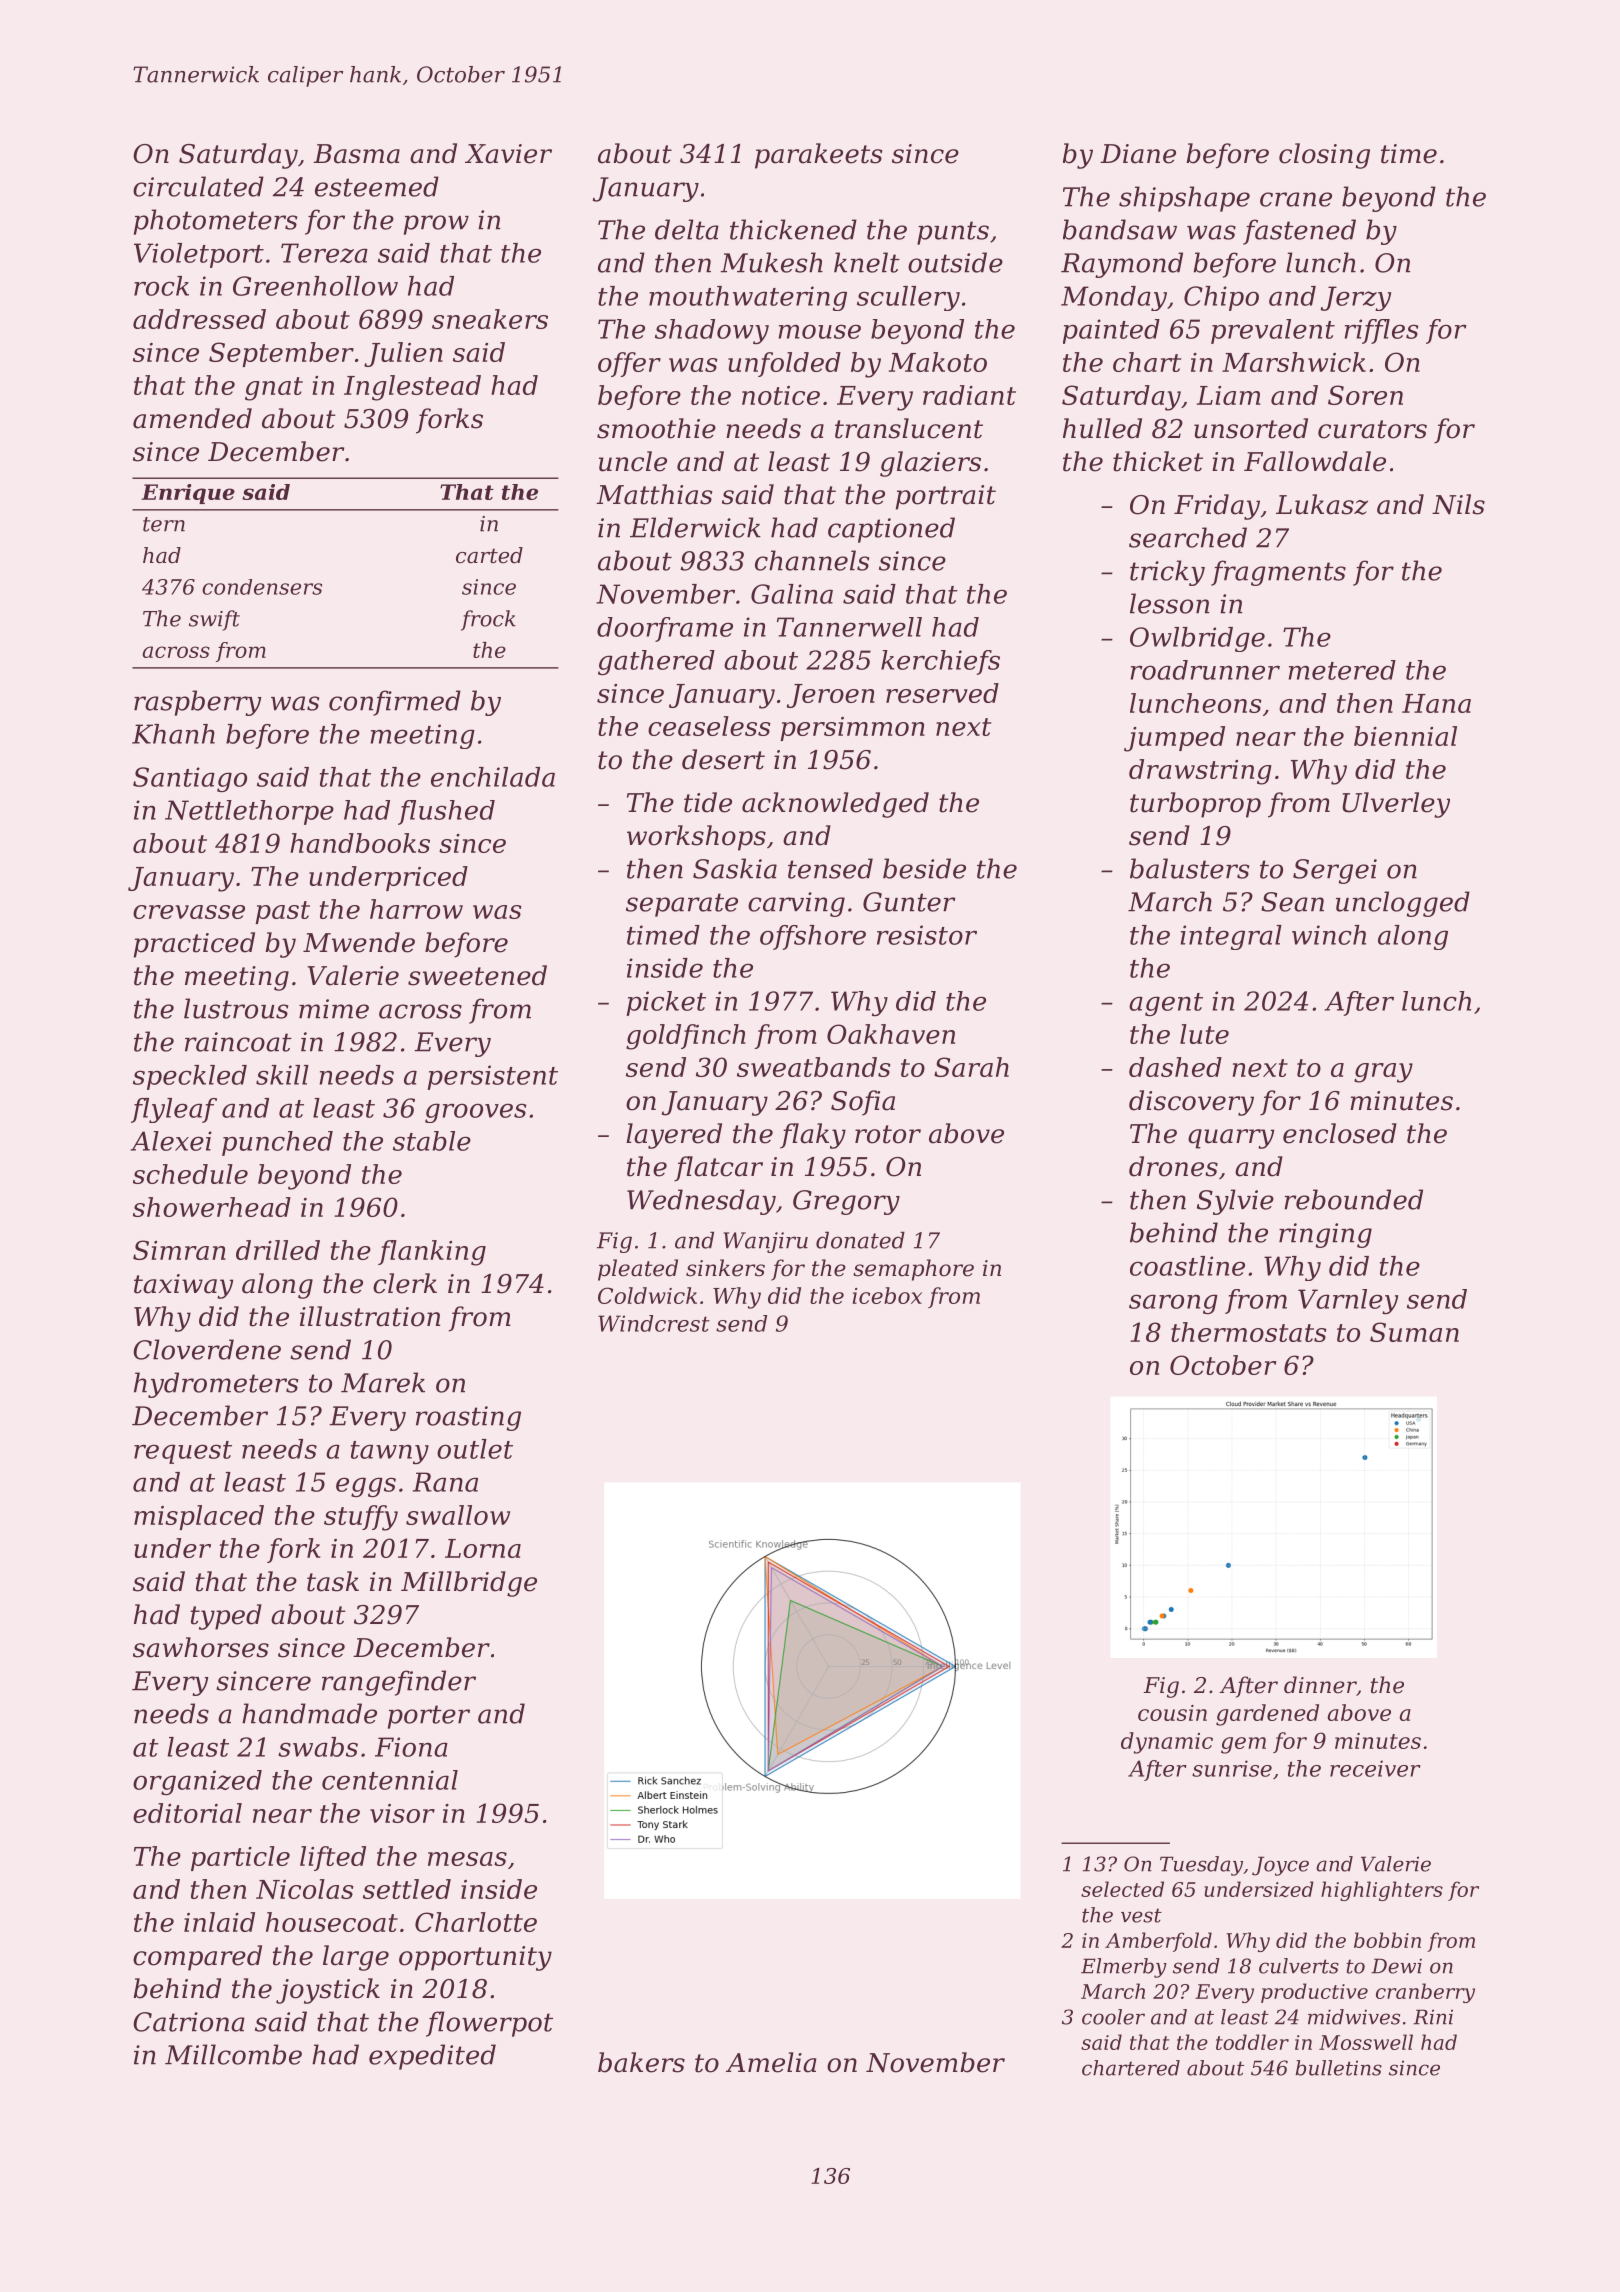  Describe the element at coordinates (188, 494) in the screenshot. I see `Enrique` at that location.
